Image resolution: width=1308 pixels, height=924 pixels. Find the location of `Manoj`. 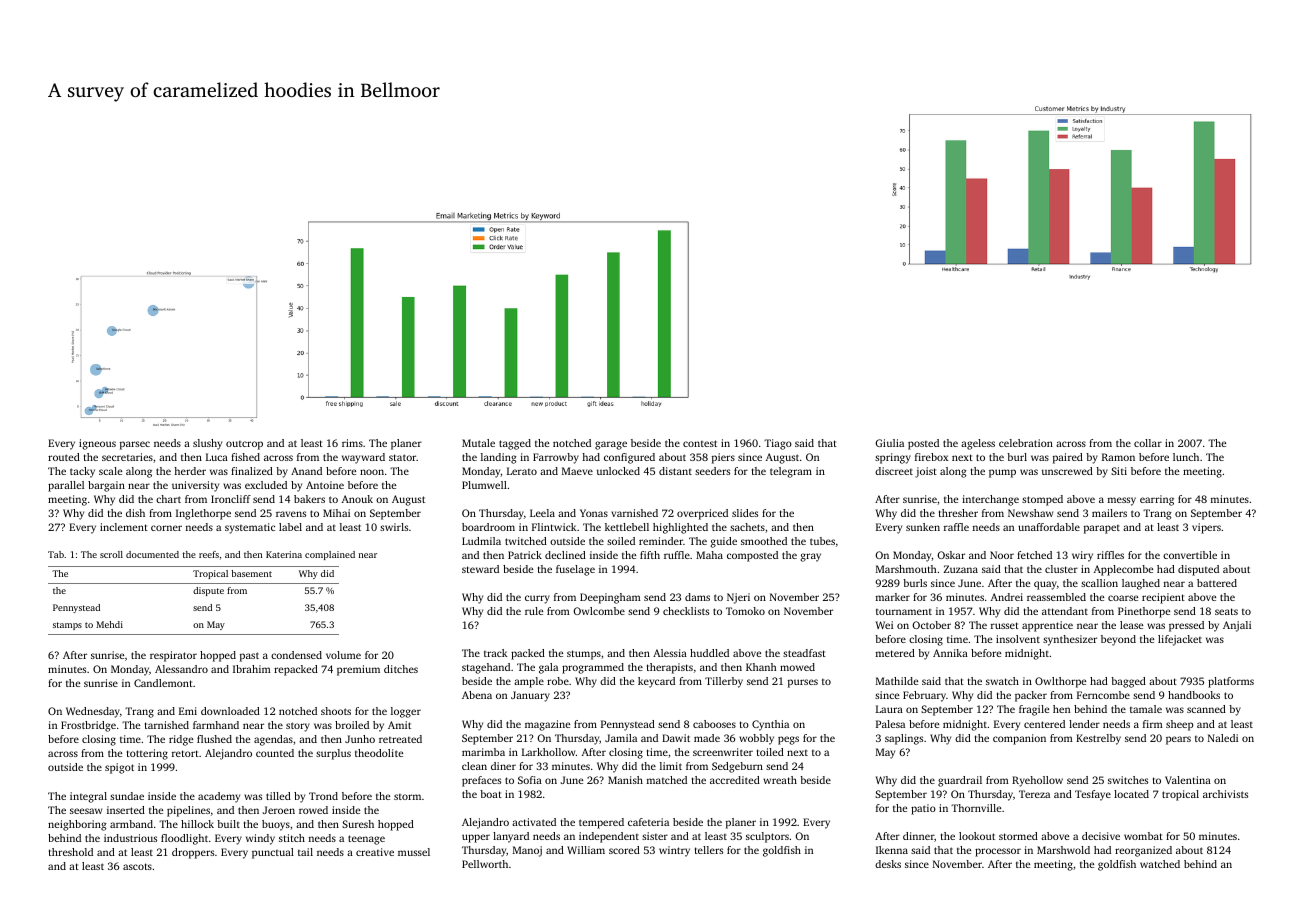

Manoj is located at coordinates (527, 851).
